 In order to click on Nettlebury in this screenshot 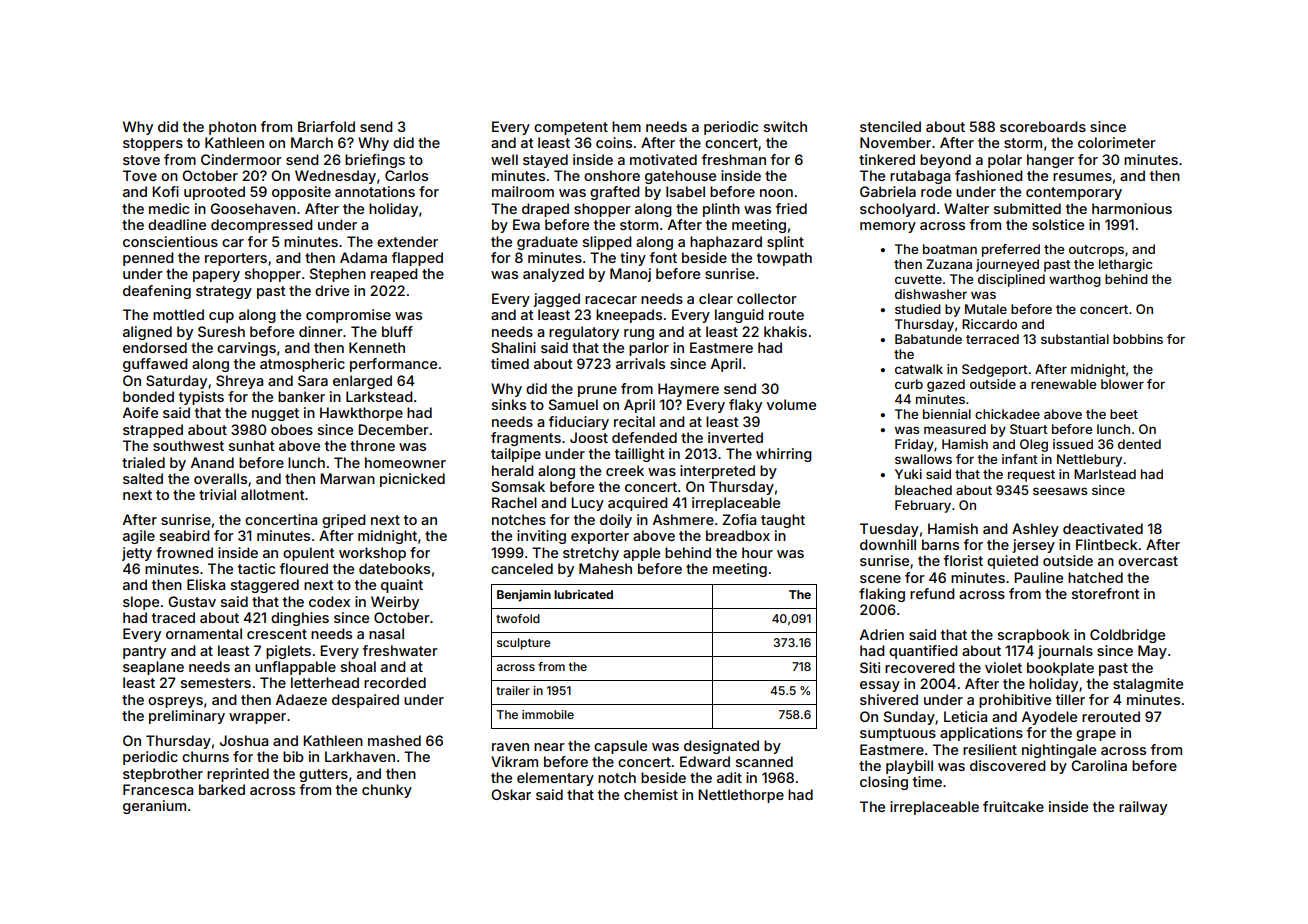, I will do `click(1089, 460)`.
